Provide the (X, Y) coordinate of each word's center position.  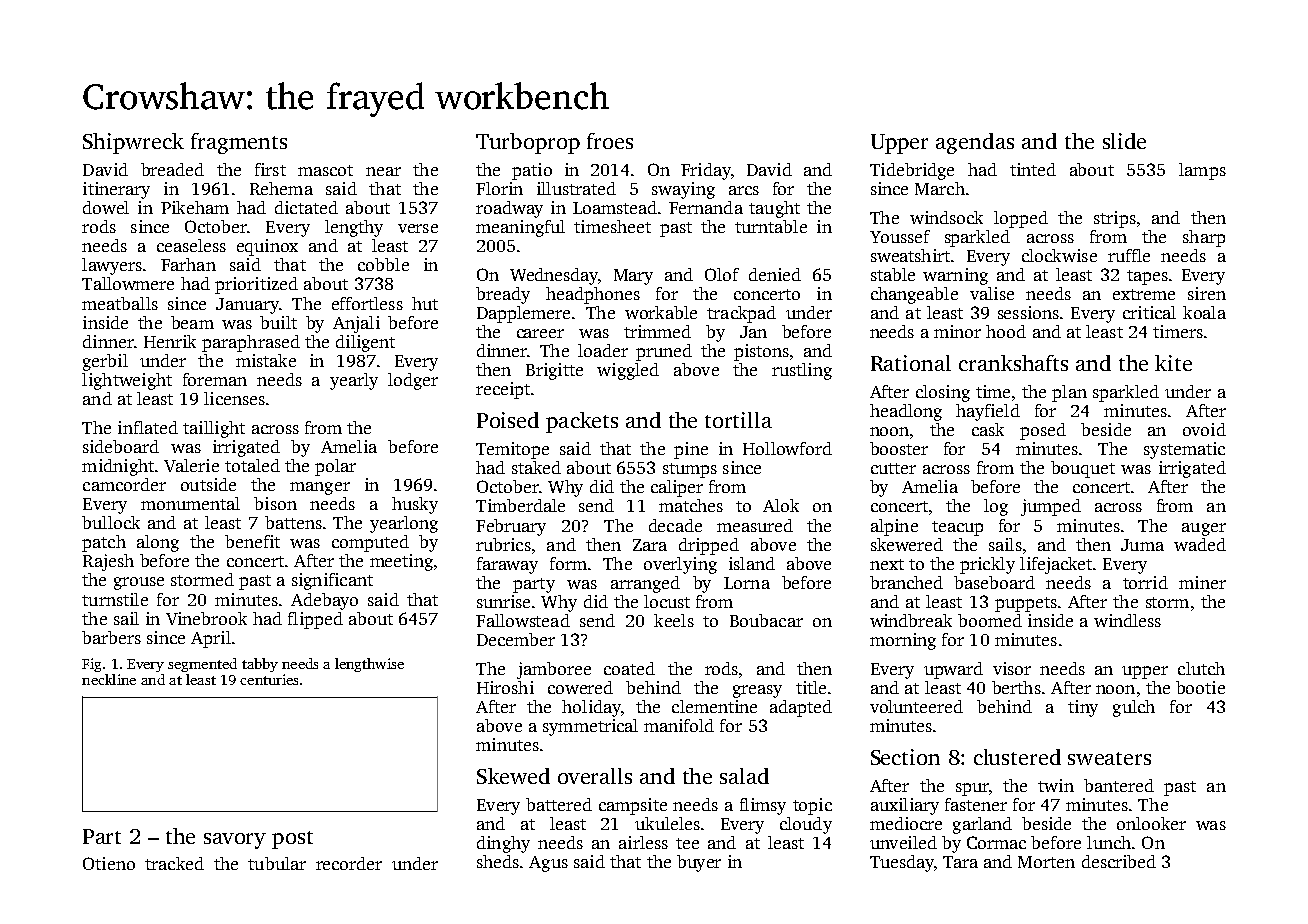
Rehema (281, 188)
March (940, 188)
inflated (148, 427)
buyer (699, 863)
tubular (277, 863)
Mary (633, 277)
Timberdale (520, 505)
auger (1204, 529)
